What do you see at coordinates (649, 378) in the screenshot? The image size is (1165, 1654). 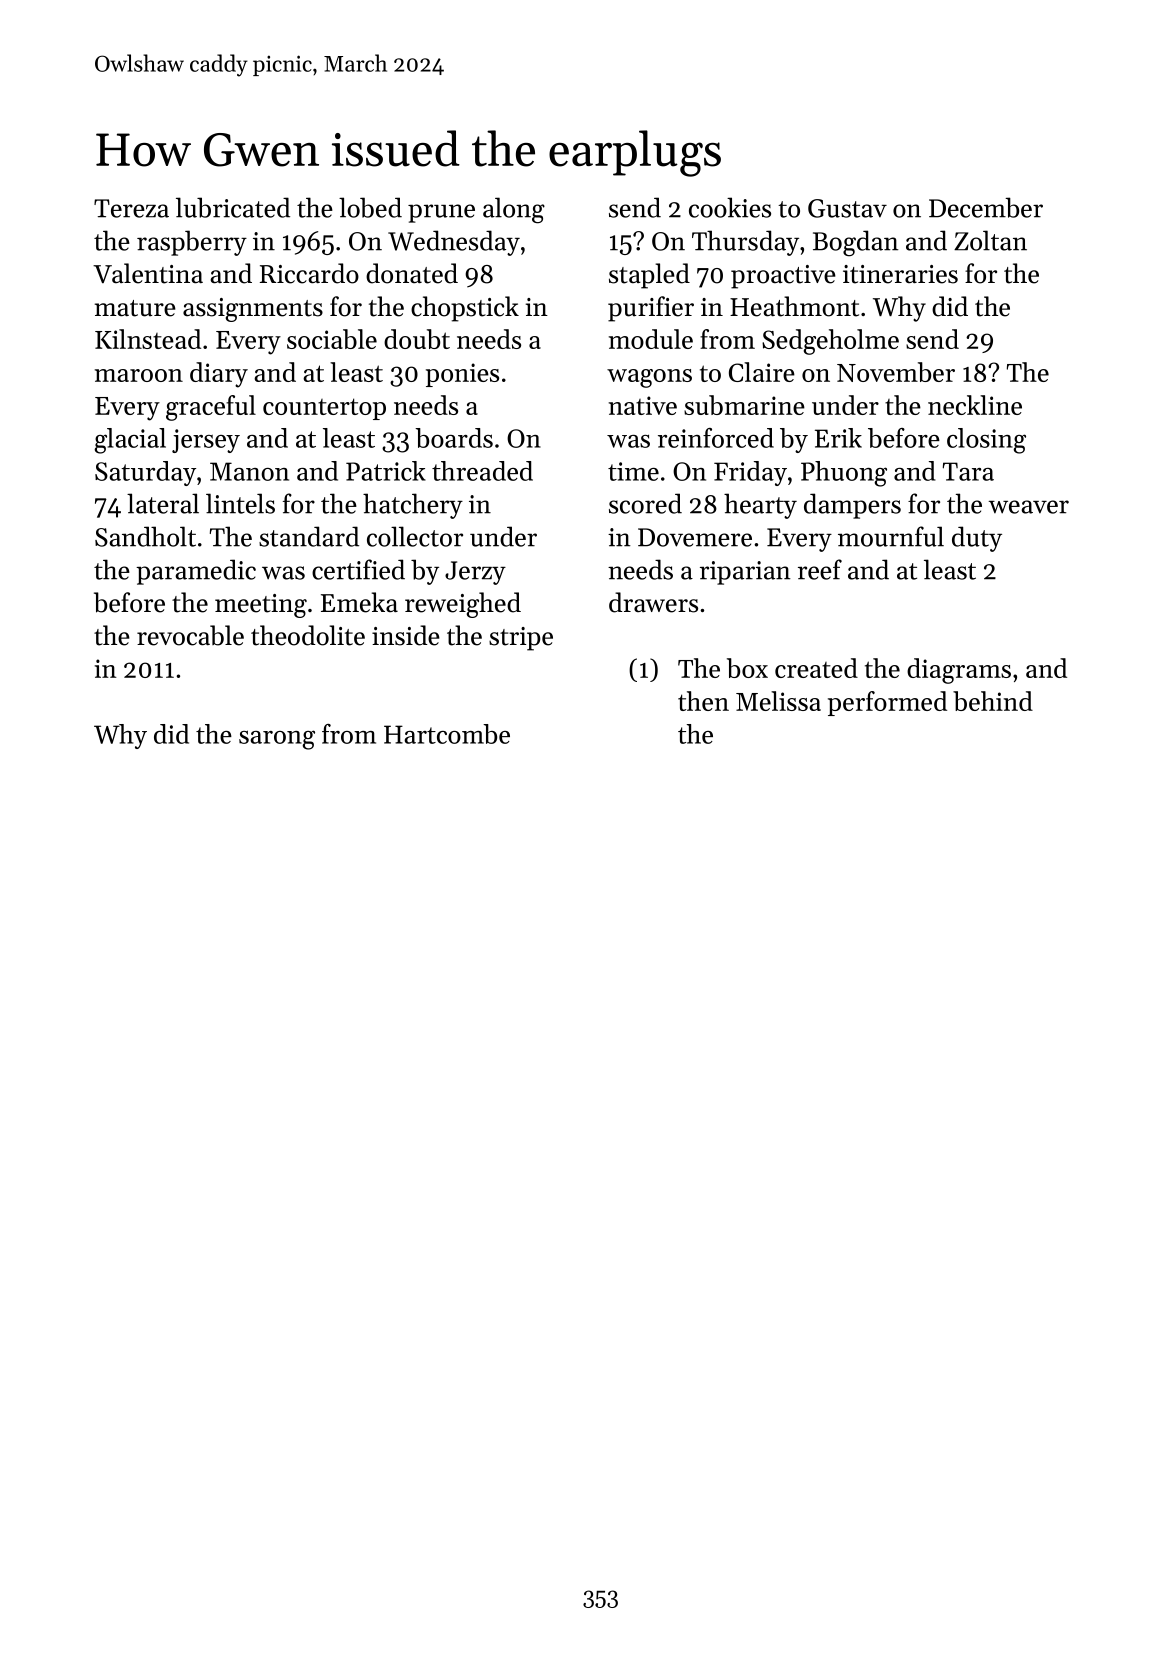 I see `wagons` at bounding box center [649, 378].
